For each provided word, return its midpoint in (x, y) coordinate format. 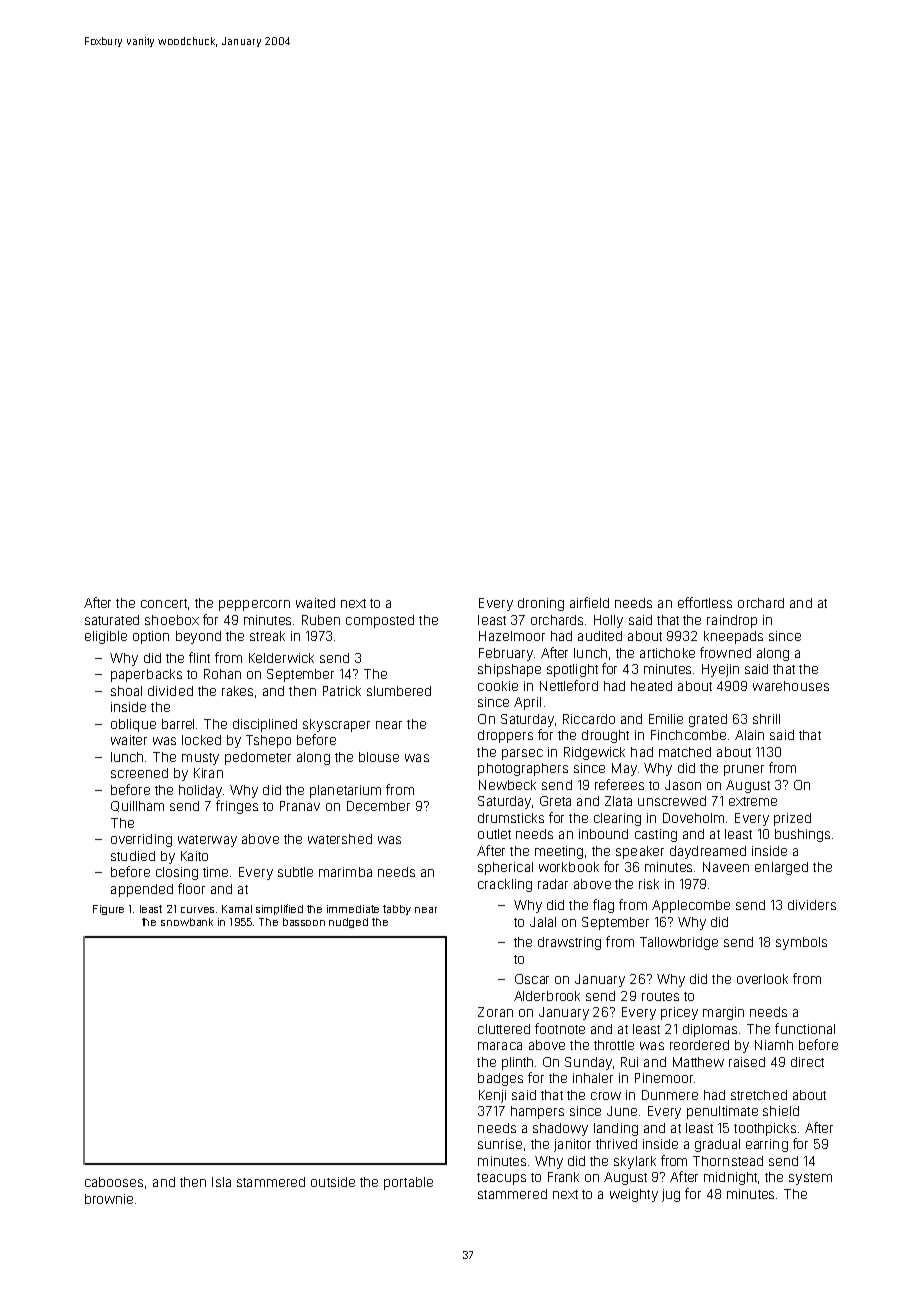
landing (616, 1129)
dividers (812, 905)
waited (315, 603)
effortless (705, 602)
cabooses (114, 1182)
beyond (198, 637)
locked (201, 740)
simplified (279, 909)
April (527, 703)
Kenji (492, 1096)
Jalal (543, 922)
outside (333, 1182)
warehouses (791, 686)
